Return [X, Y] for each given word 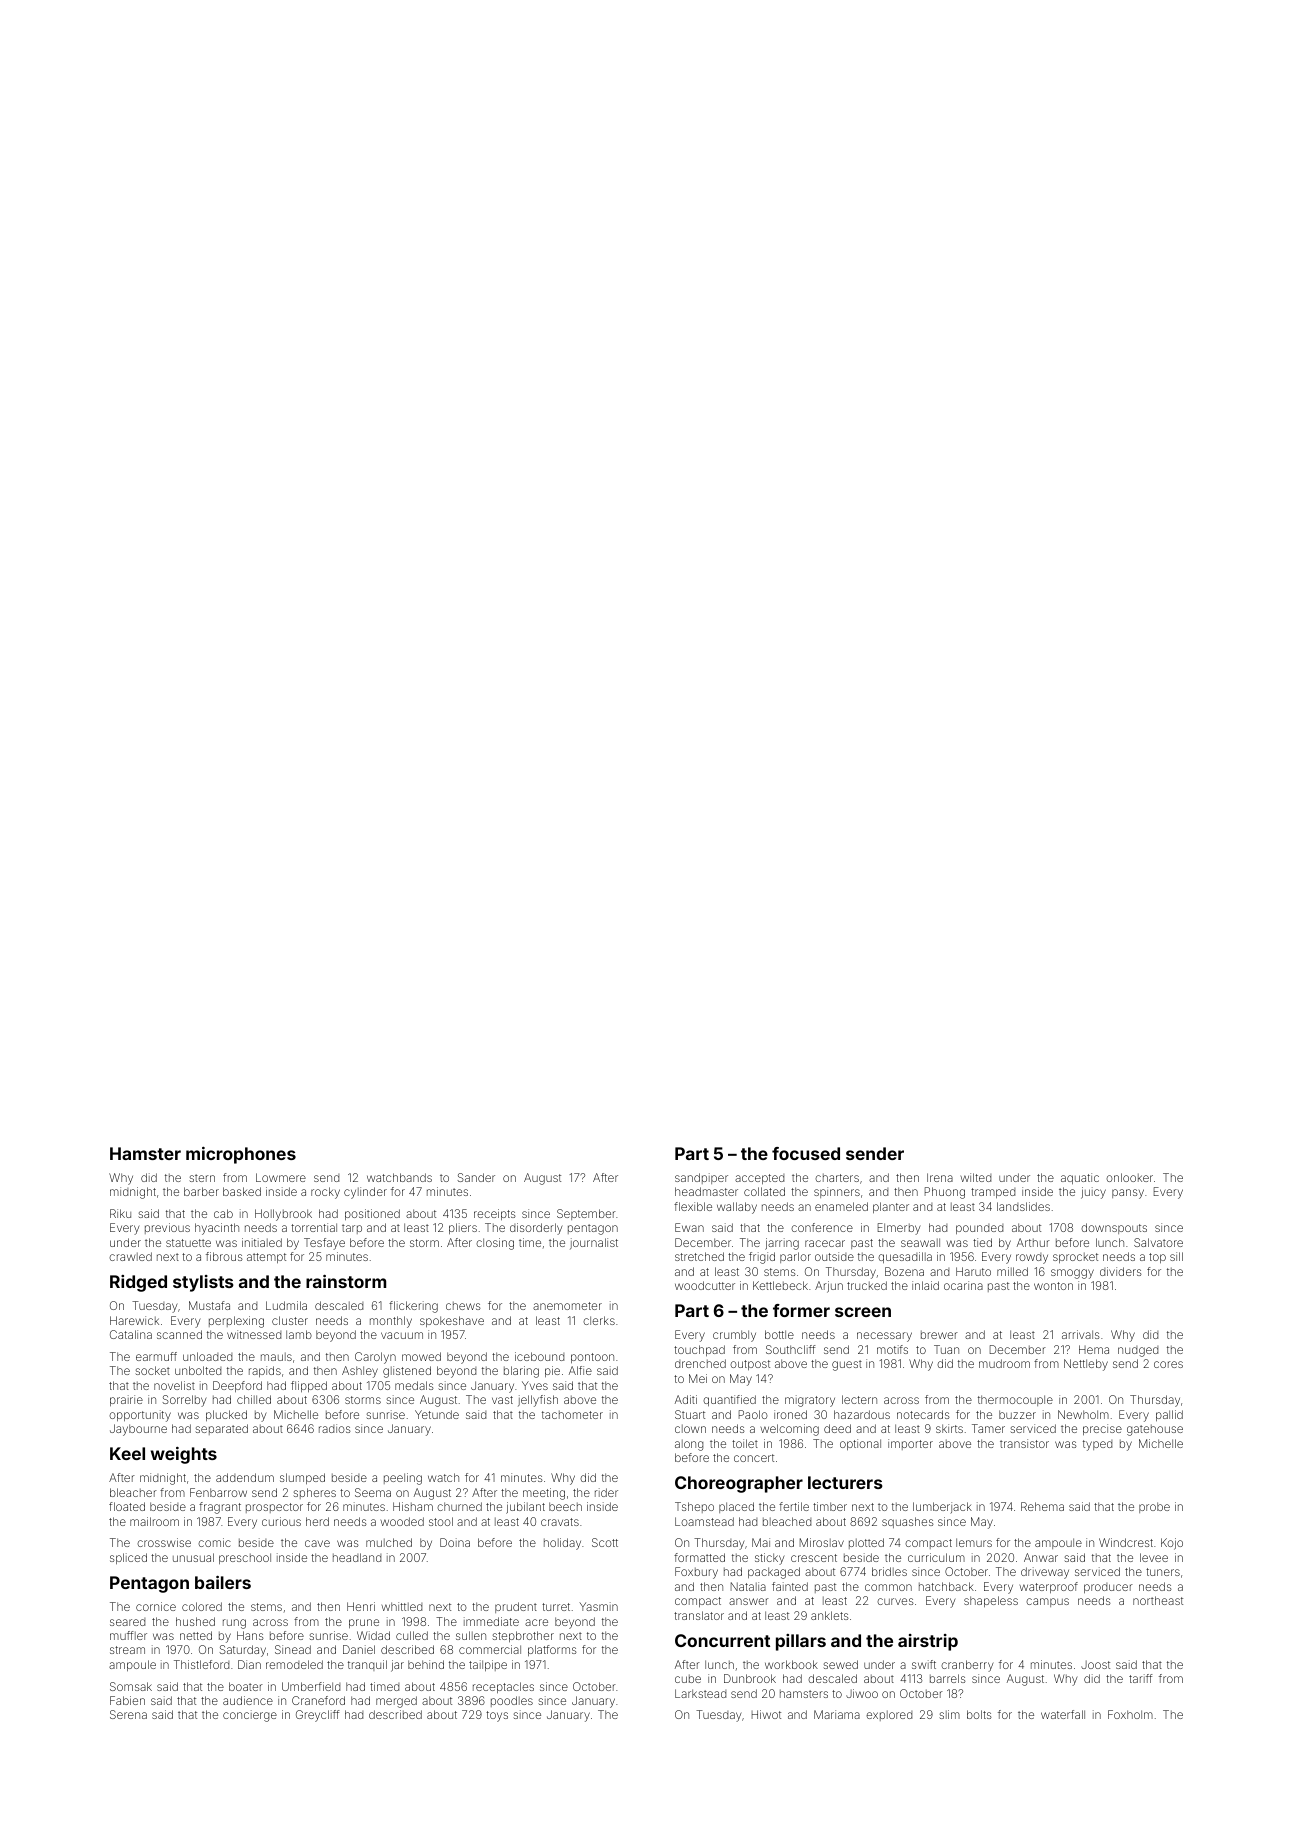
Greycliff [318, 1716]
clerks [599, 1320]
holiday [562, 1544]
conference [822, 1227]
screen [863, 1312]
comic [214, 1542]
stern [202, 1178]
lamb [299, 1334]
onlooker [1129, 1177]
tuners [1163, 1572]
